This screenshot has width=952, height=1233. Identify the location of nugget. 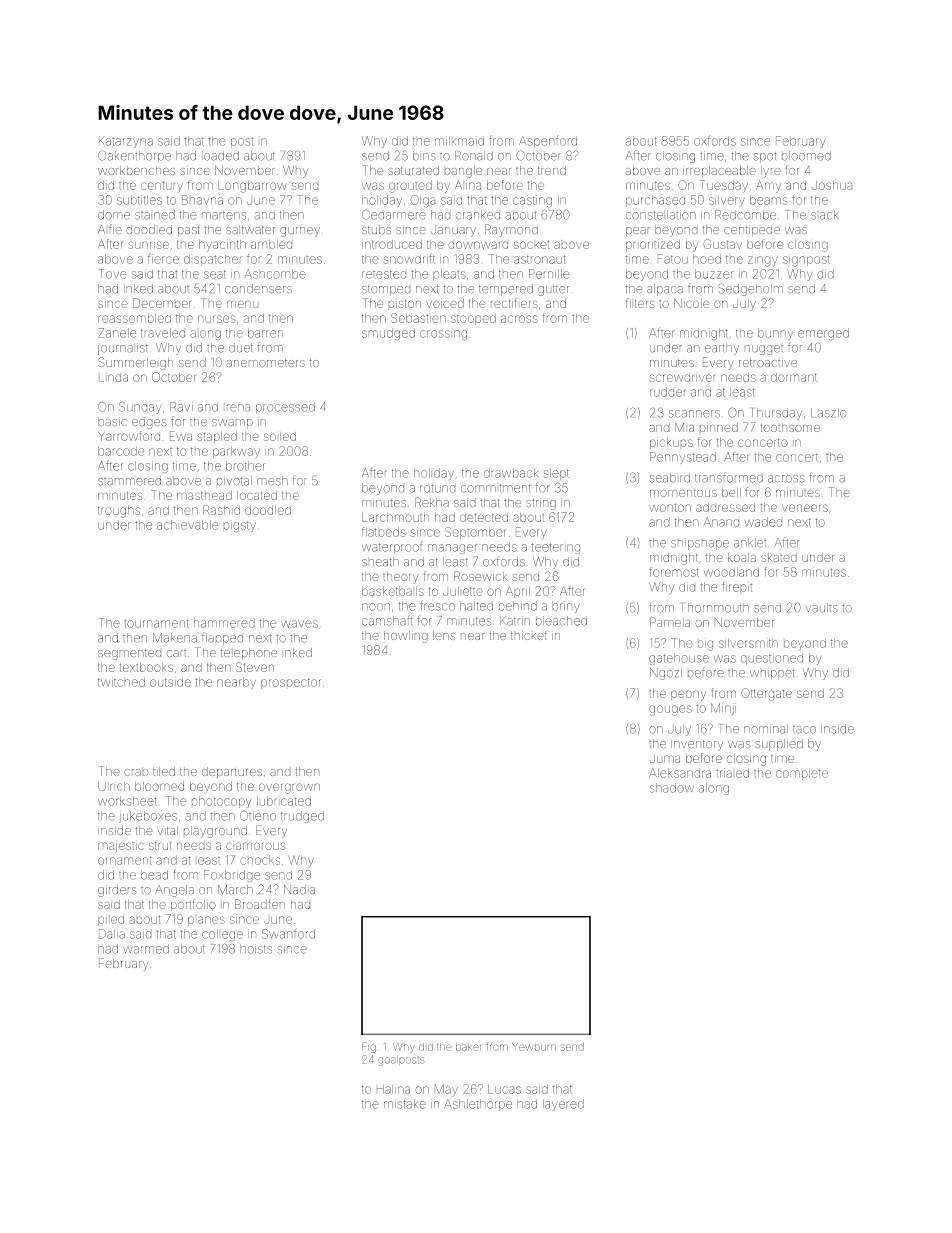
(764, 350).
